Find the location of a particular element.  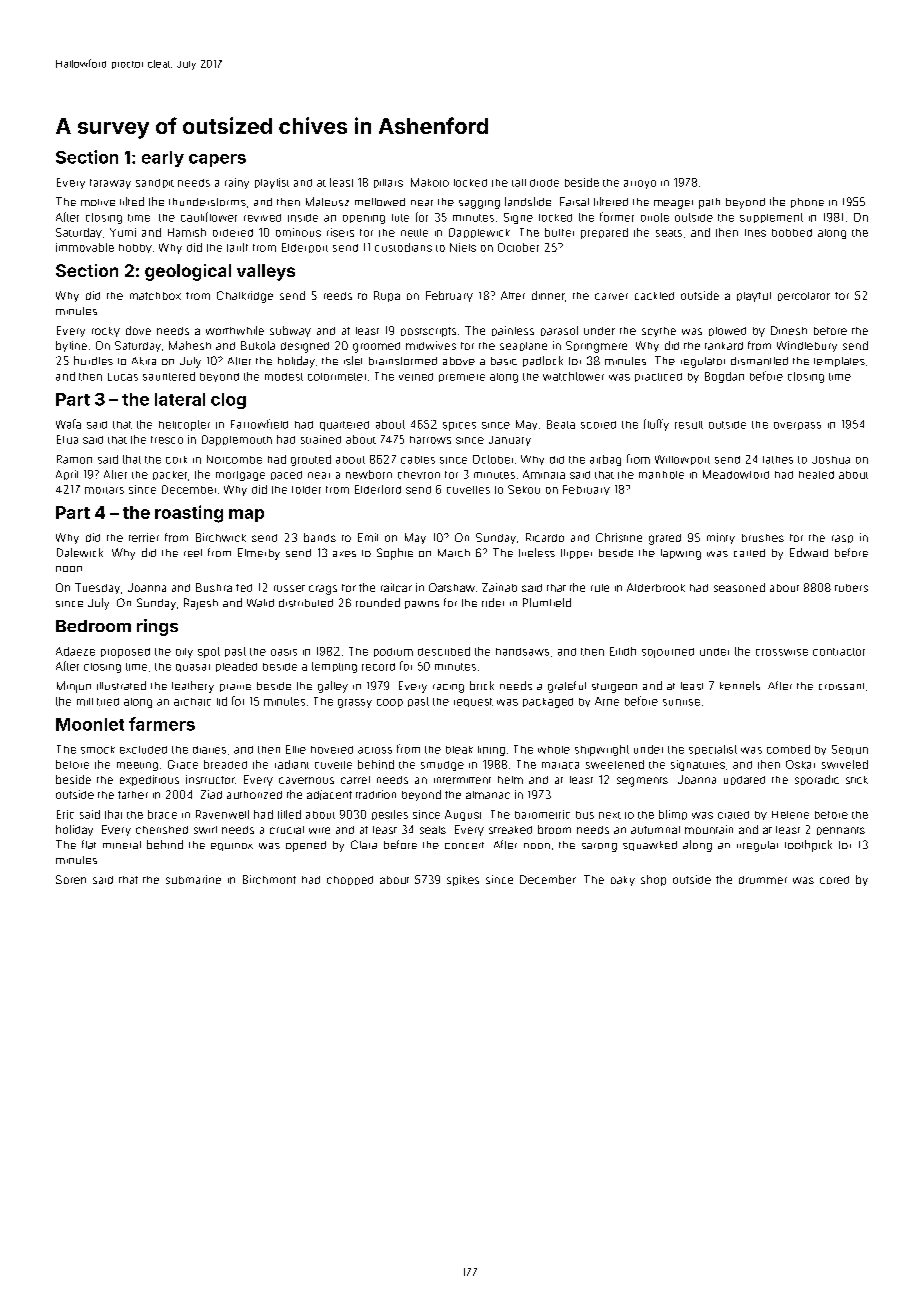

spikes is located at coordinates (463, 880).
